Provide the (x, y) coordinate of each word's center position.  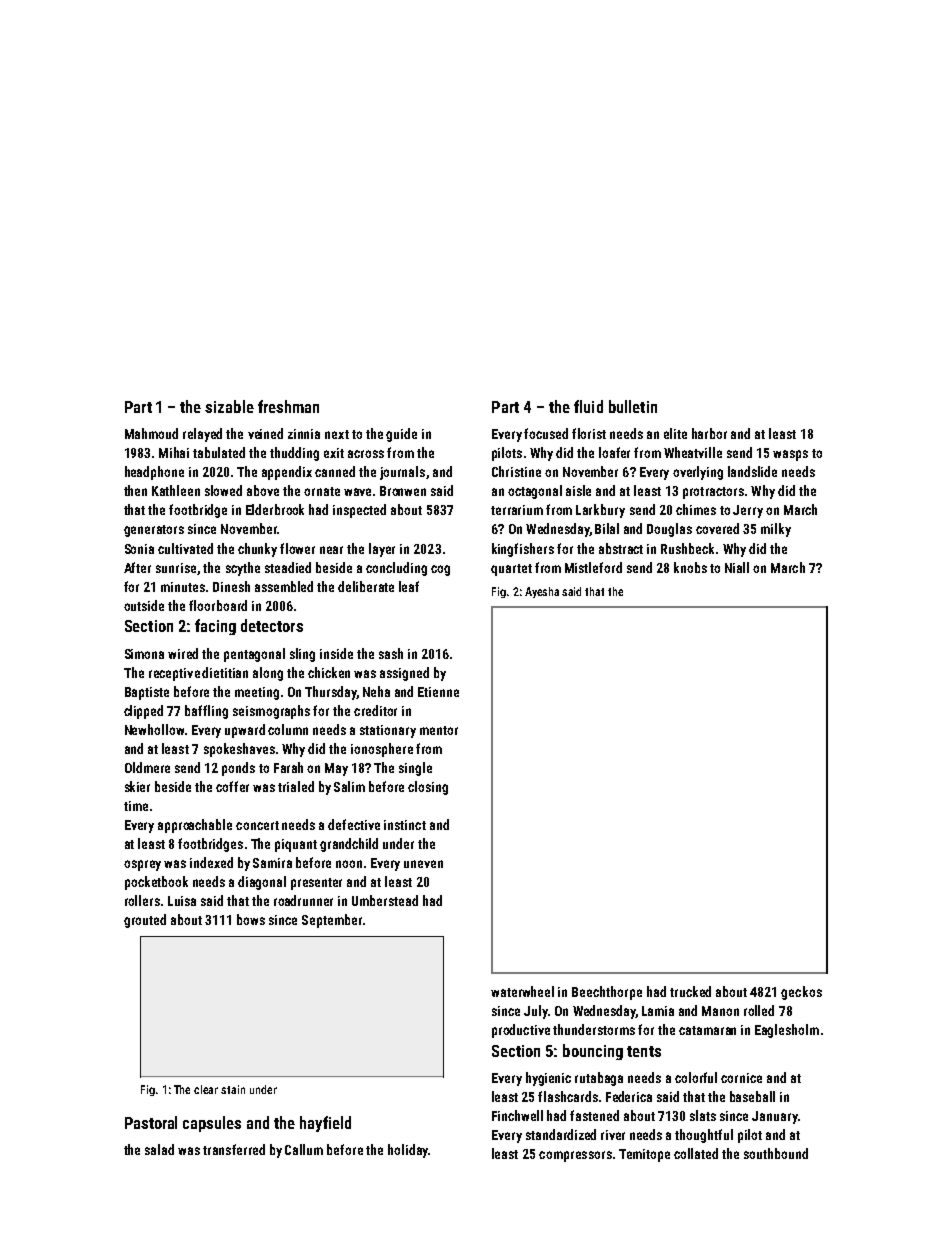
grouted (145, 921)
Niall (737, 567)
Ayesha (542, 592)
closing (428, 788)
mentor (439, 730)
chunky (257, 550)
